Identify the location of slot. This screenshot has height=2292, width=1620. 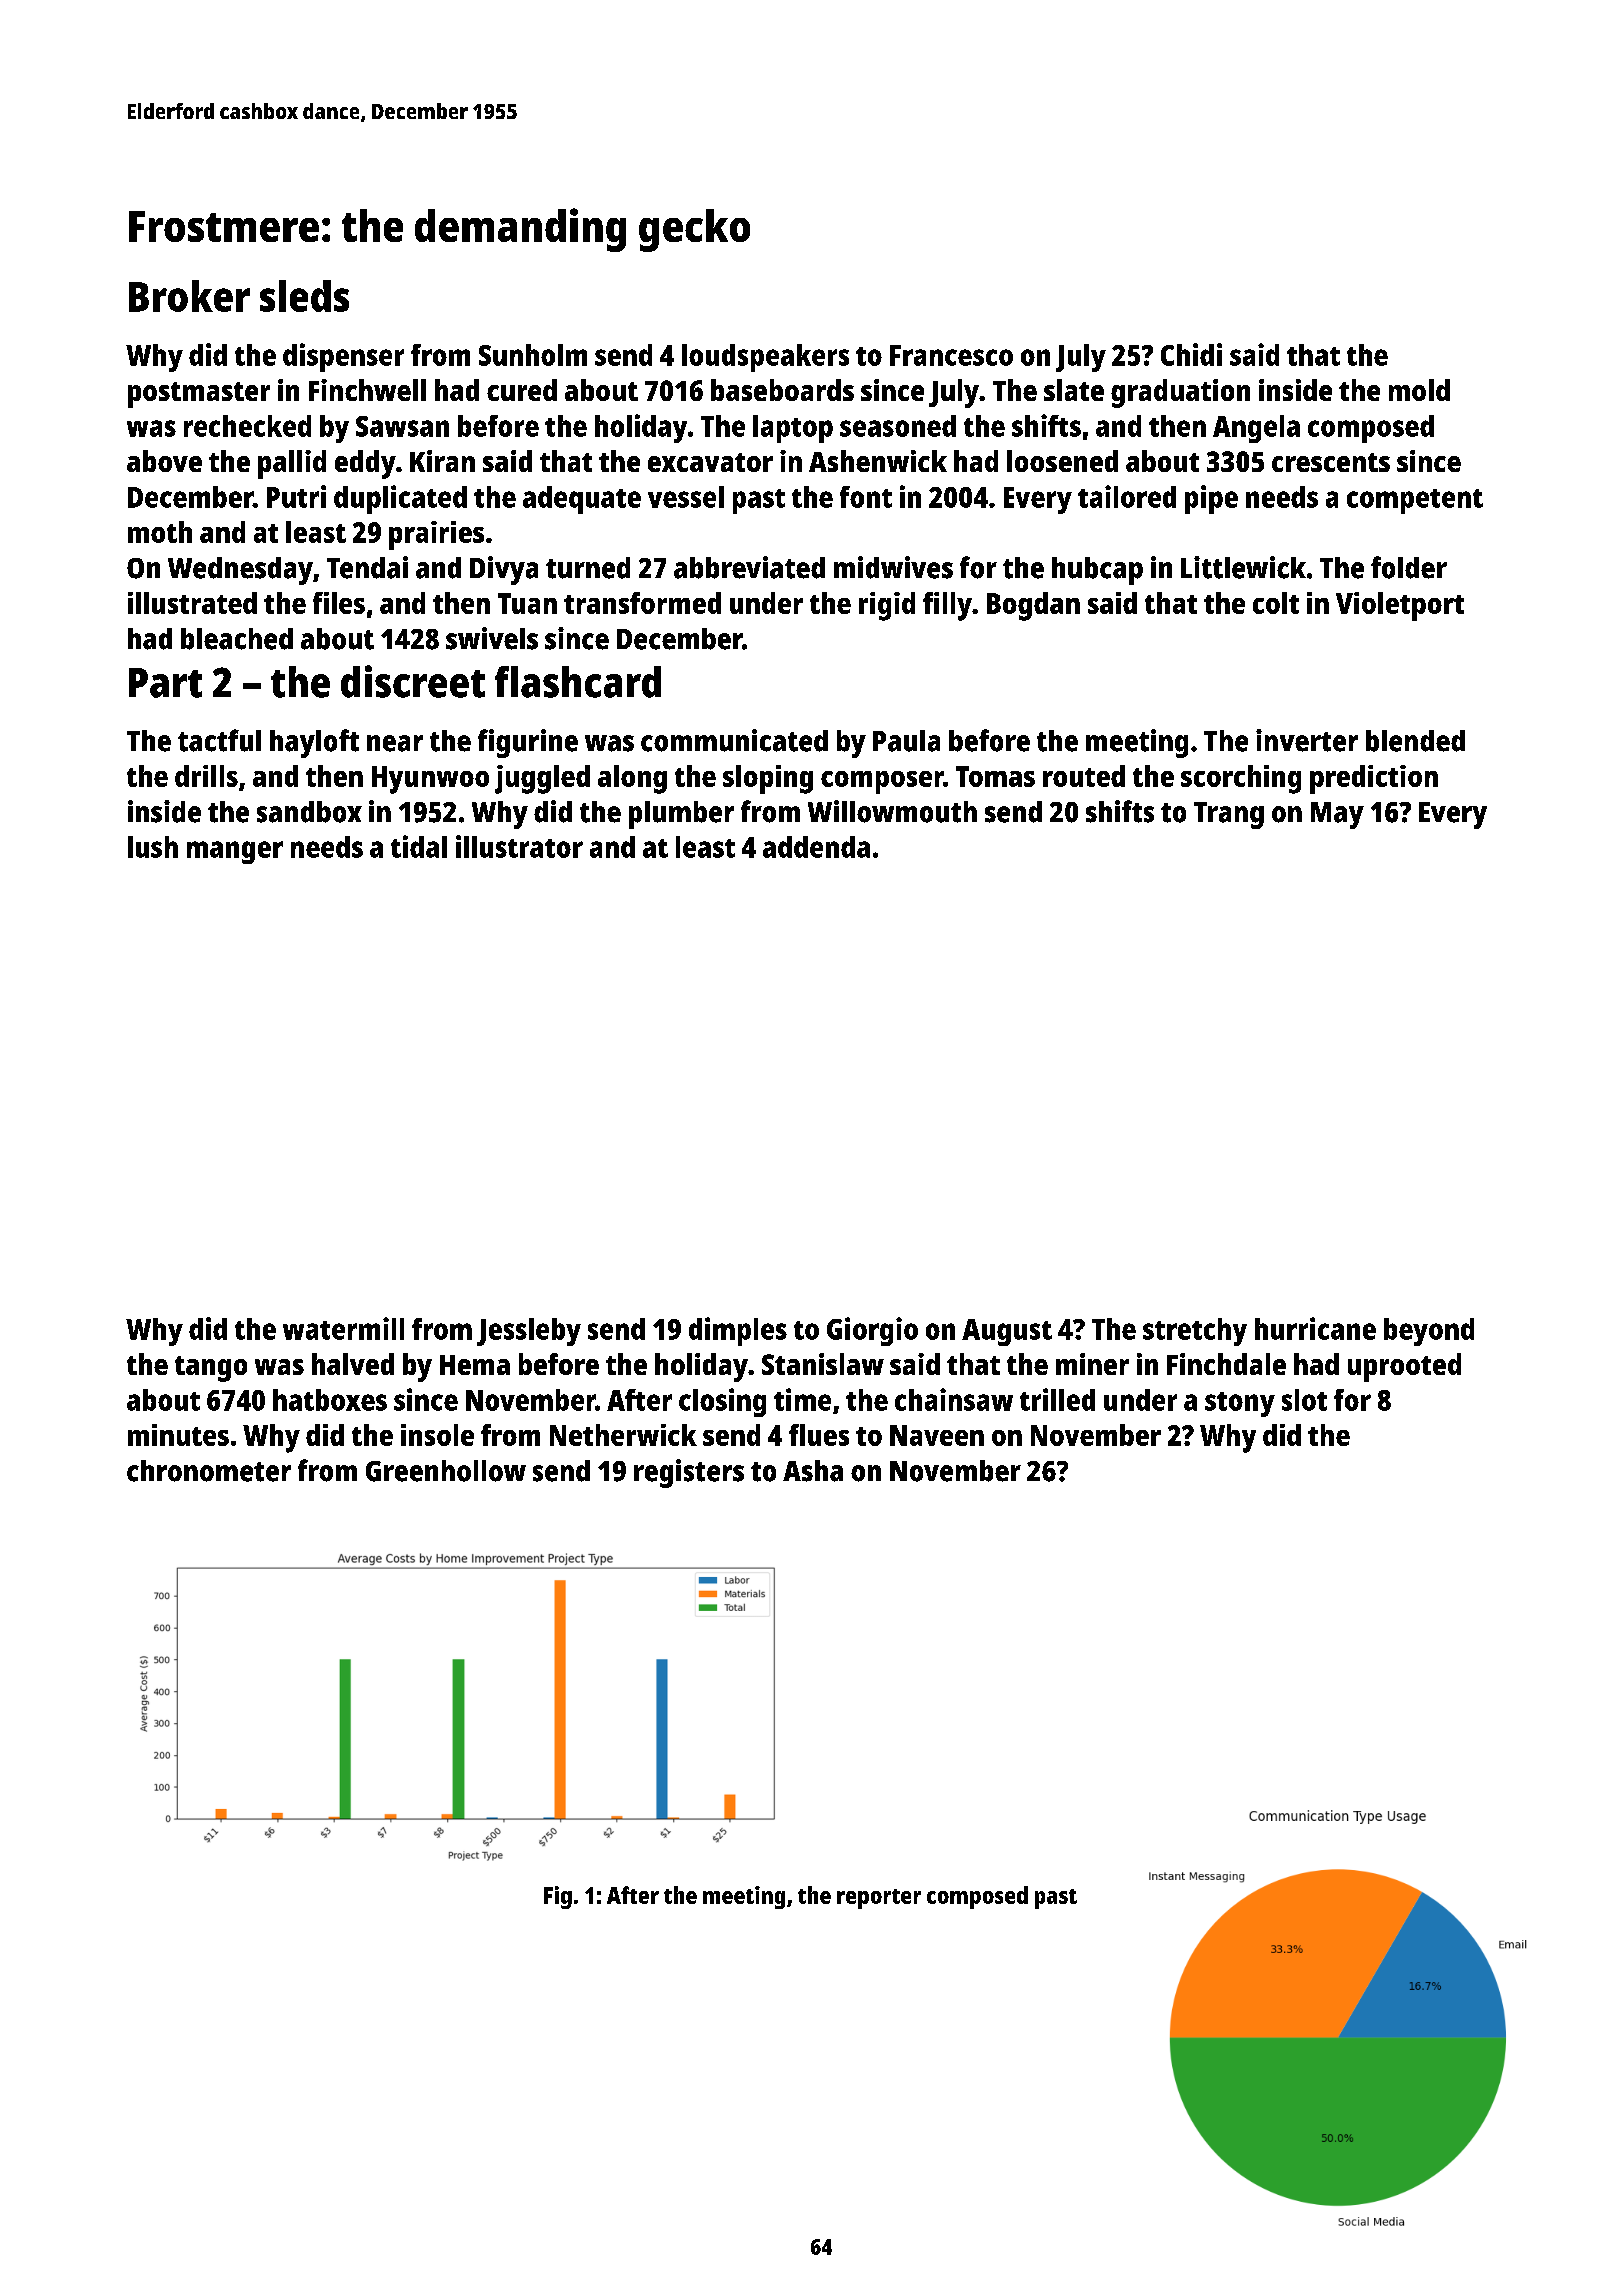
(1304, 1400).
